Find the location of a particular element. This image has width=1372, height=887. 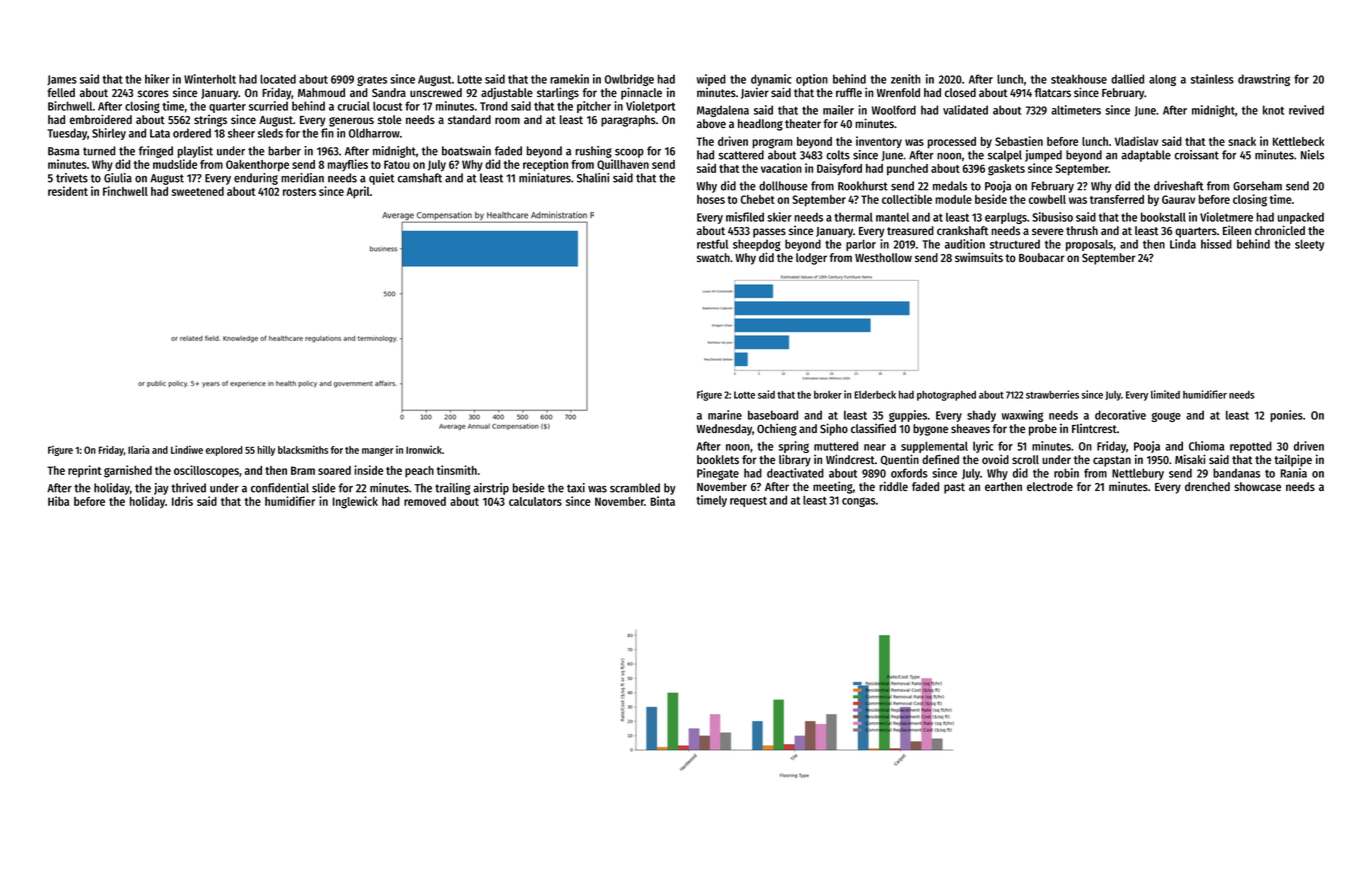

Javier is located at coordinates (755, 93).
